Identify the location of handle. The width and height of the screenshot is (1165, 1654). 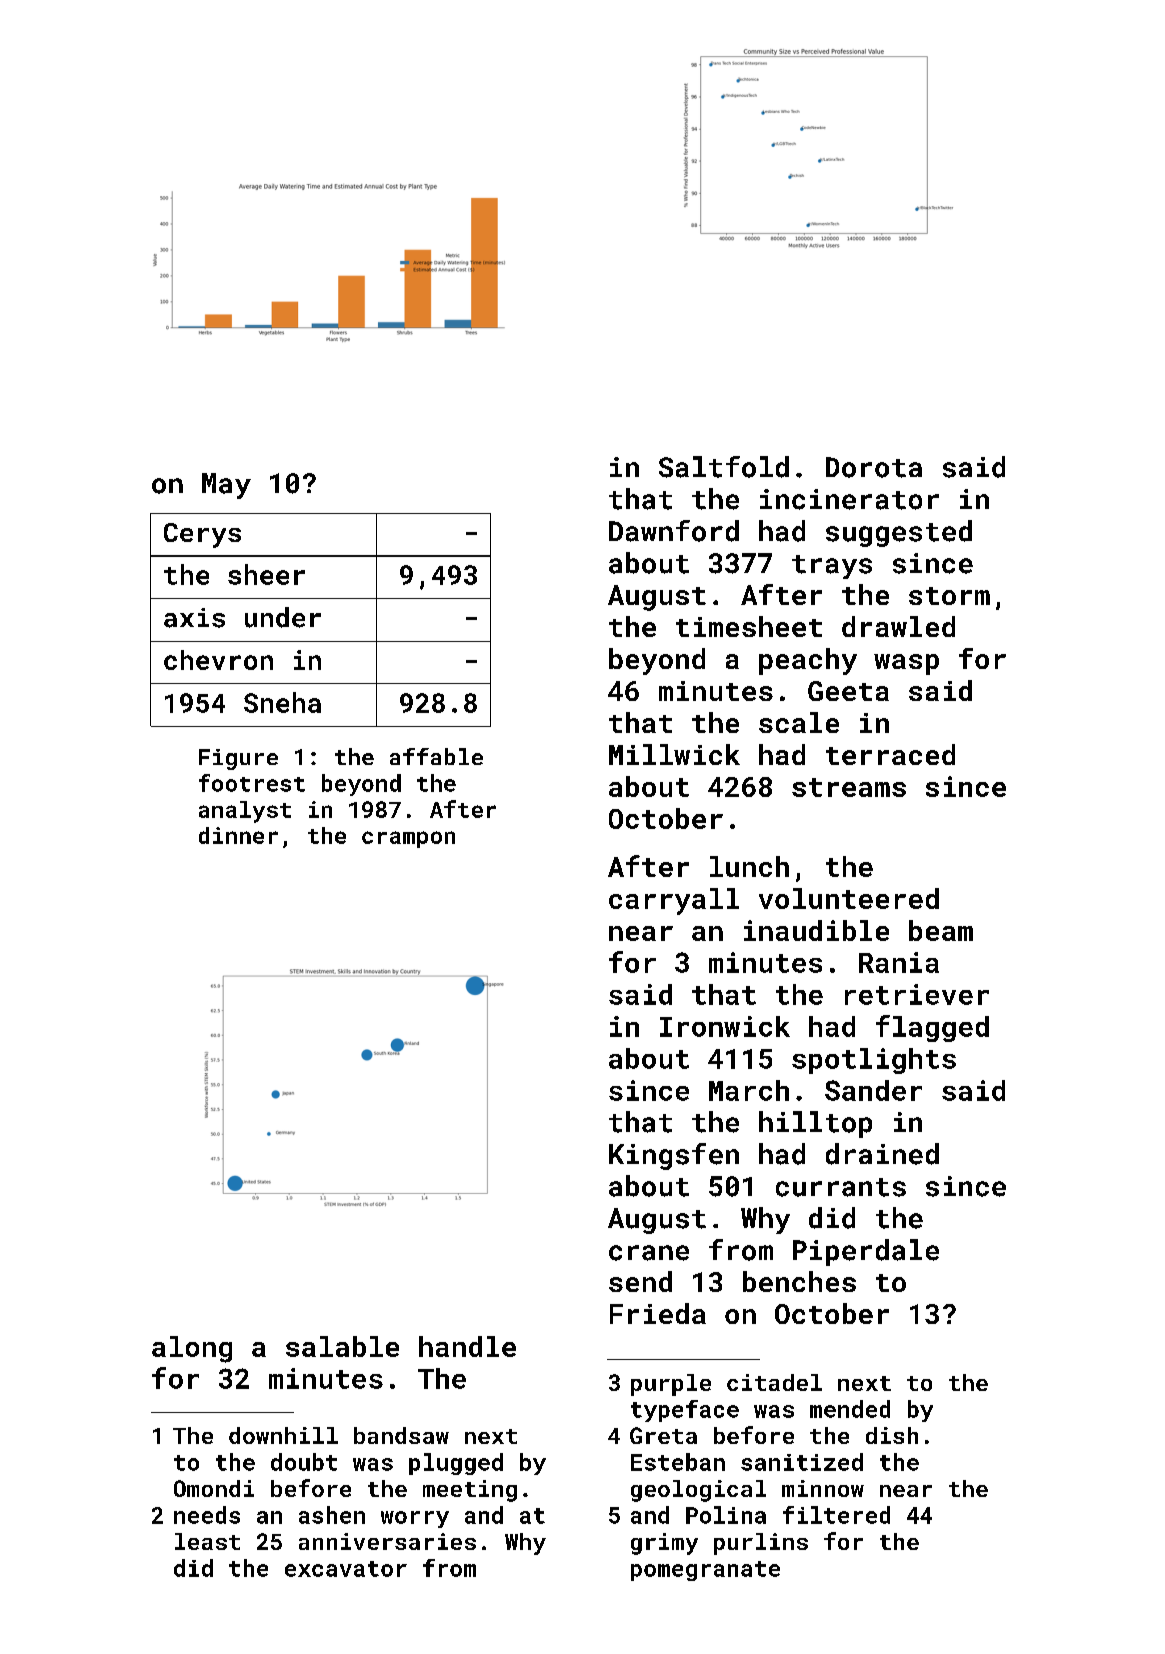
(467, 1346).
